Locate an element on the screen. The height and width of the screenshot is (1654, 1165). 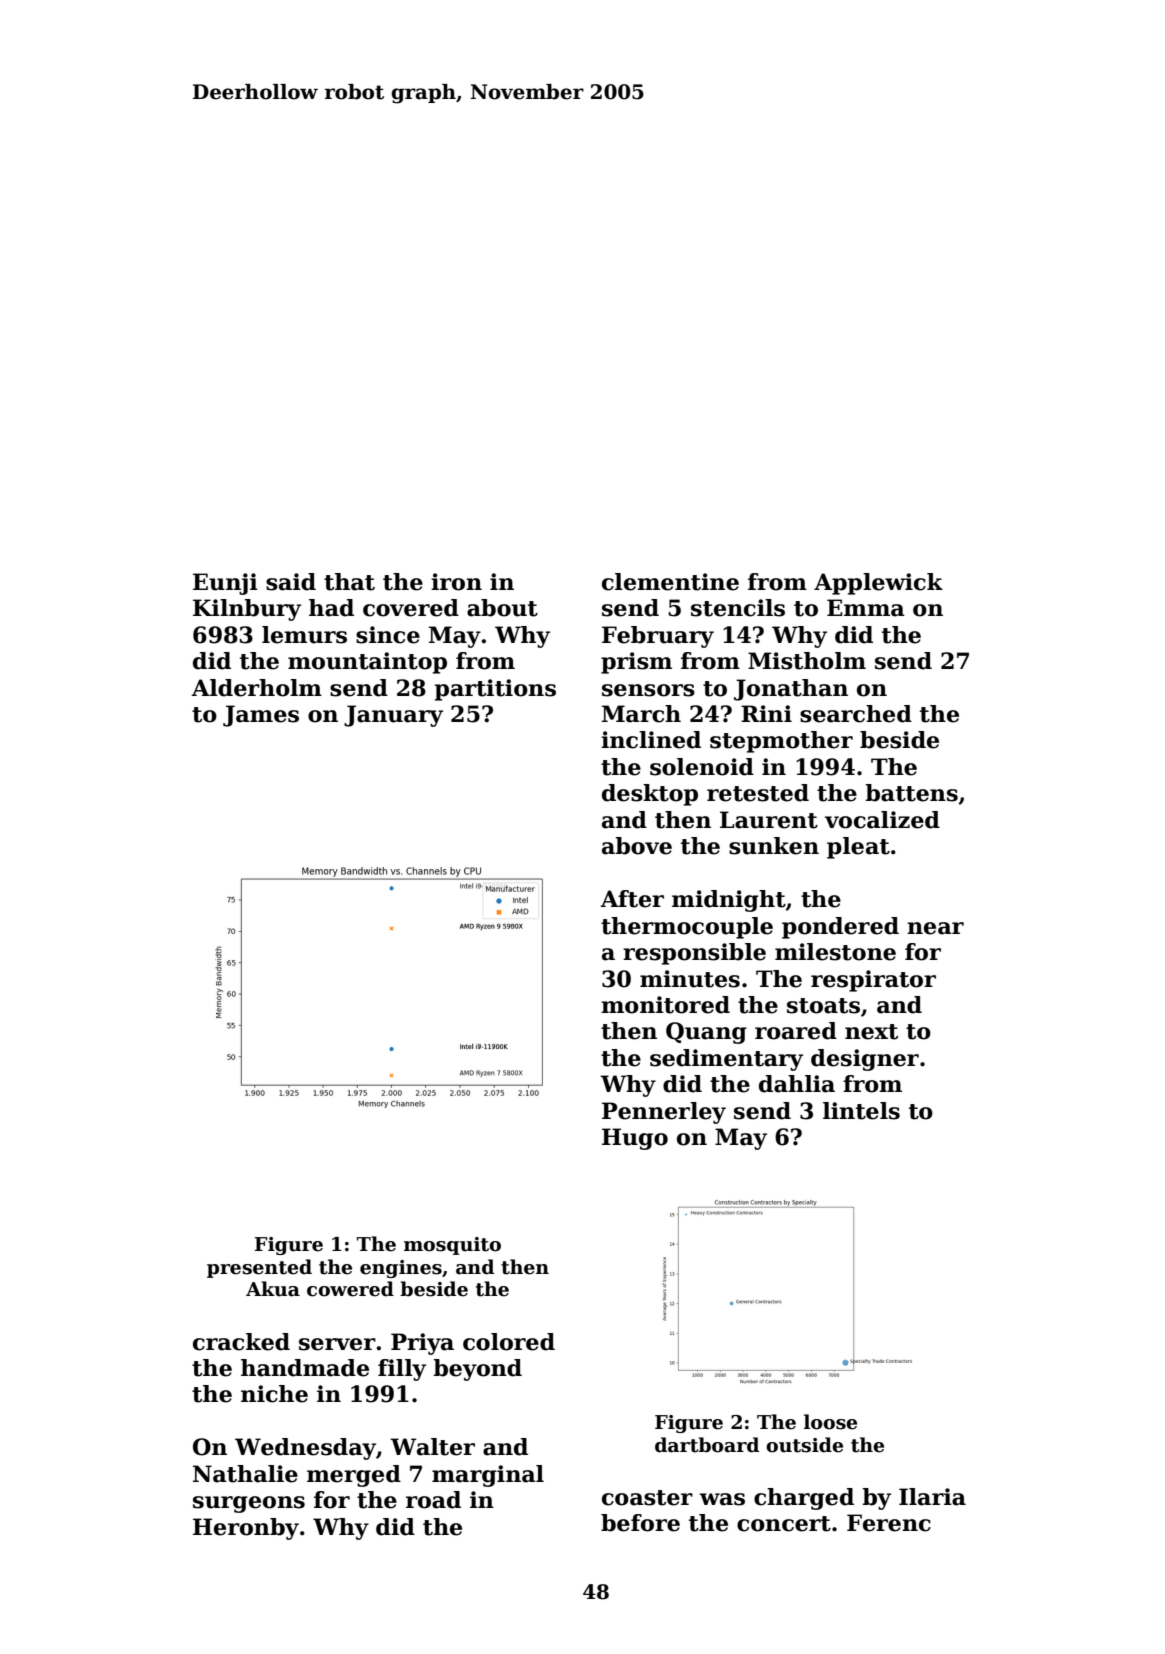
Alderholm is located at coordinates (256, 688).
